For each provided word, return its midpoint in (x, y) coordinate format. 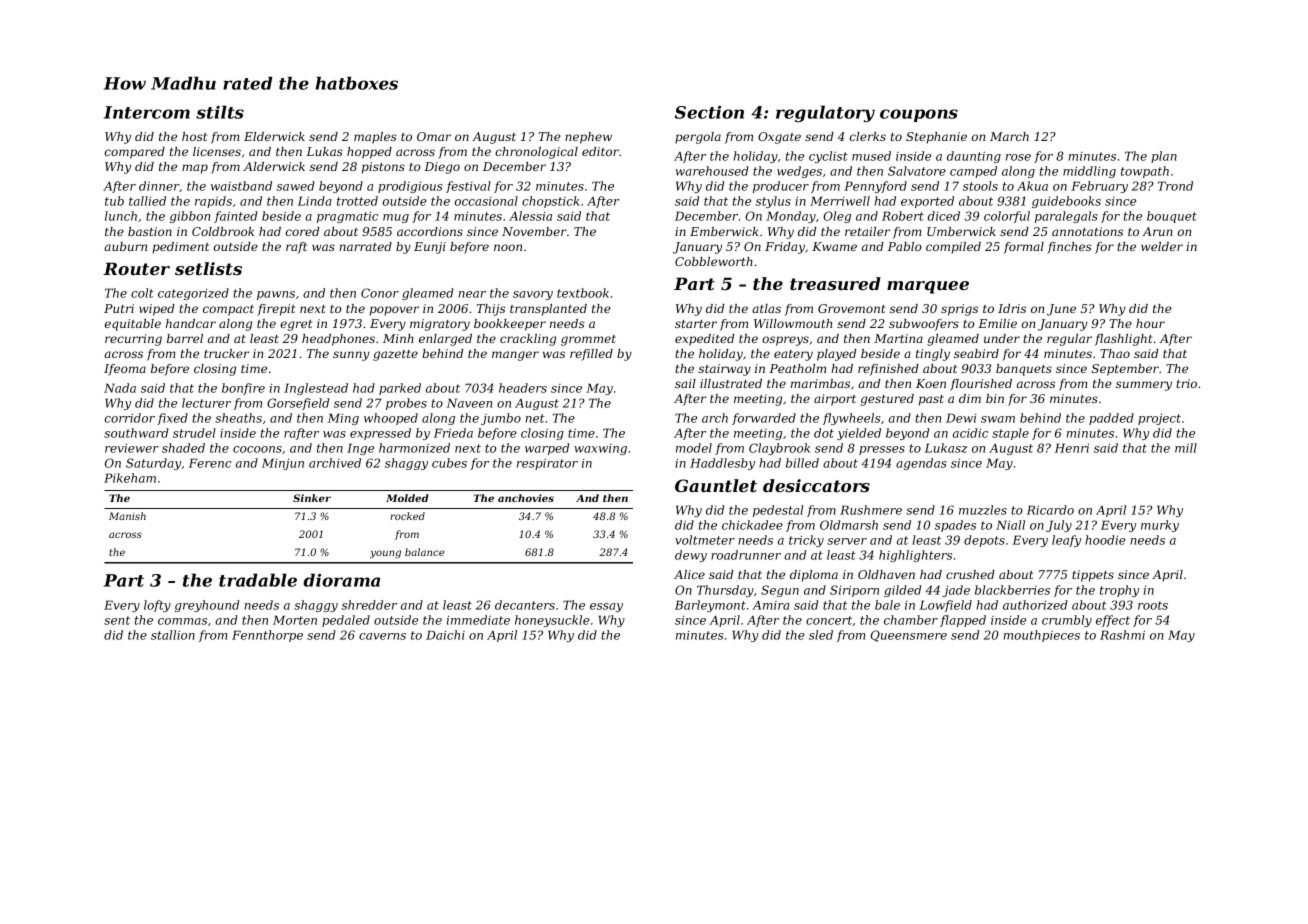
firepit (276, 310)
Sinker (312, 498)
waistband (241, 186)
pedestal (778, 511)
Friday (785, 248)
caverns (382, 636)
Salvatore (917, 171)
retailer (867, 231)
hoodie (1105, 540)
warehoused (712, 171)
